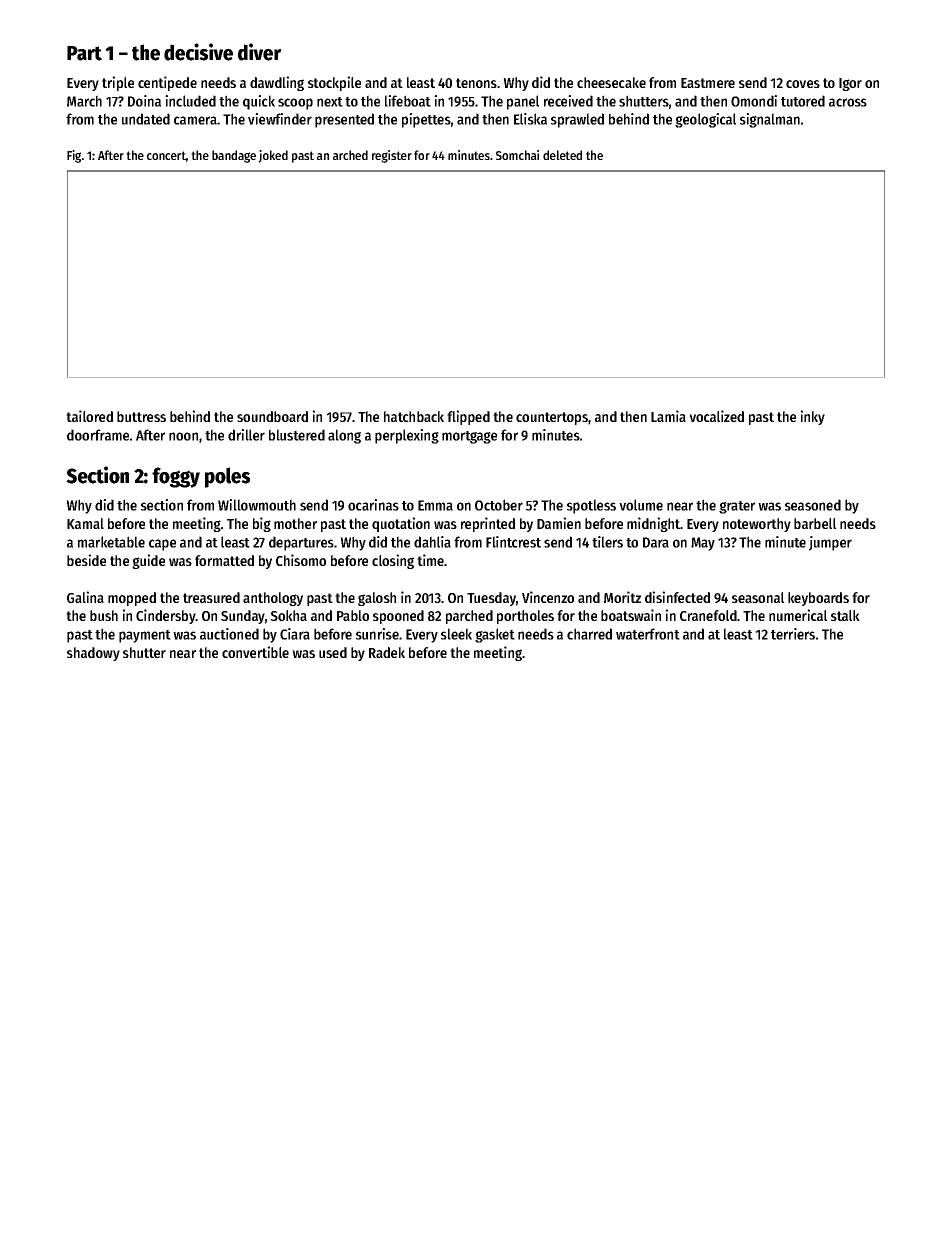 The width and height of the document is (952, 1233). I want to click on formatted, so click(224, 560).
